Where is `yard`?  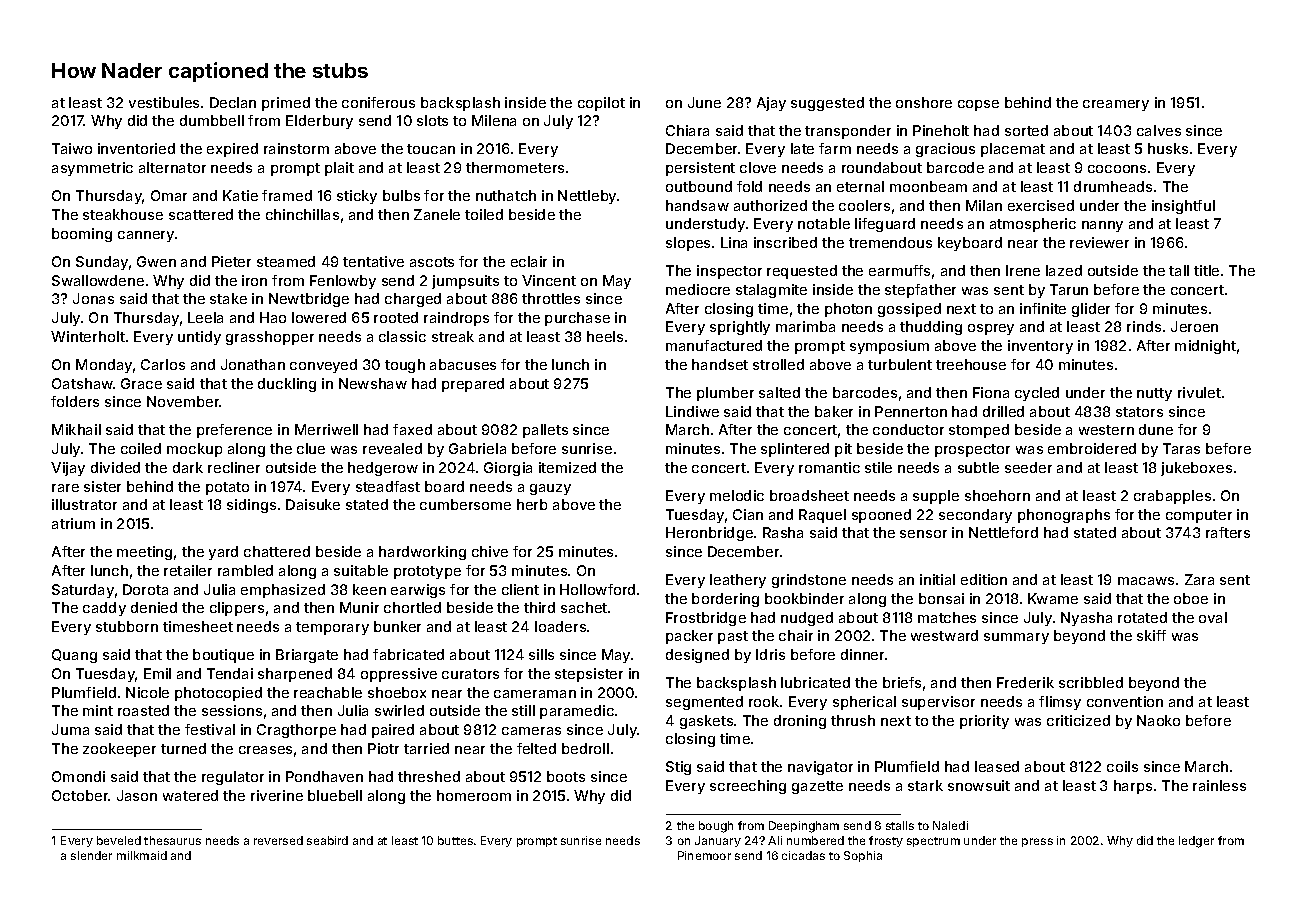 yard is located at coordinates (223, 553).
